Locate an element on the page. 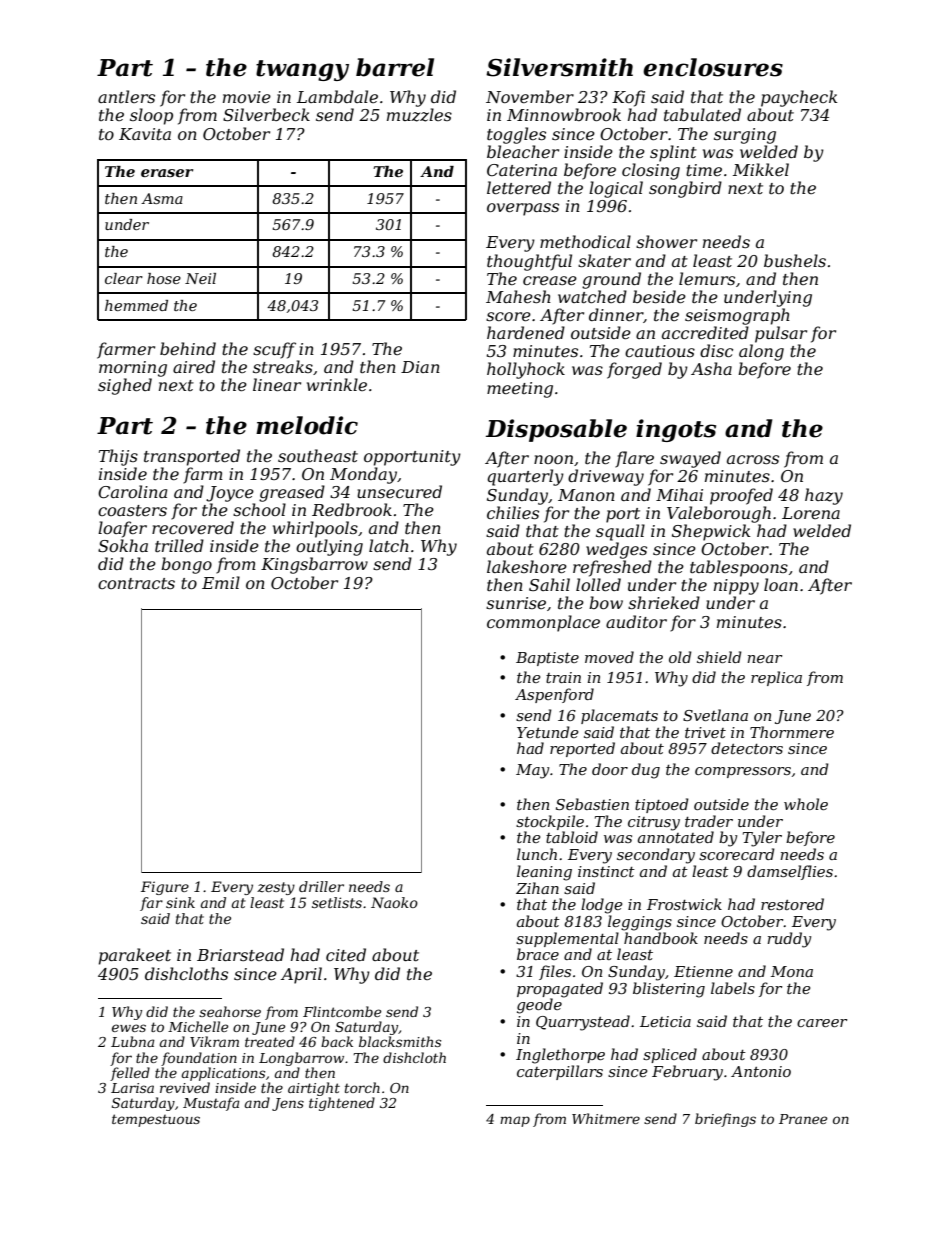  zesty is located at coordinates (276, 888).
